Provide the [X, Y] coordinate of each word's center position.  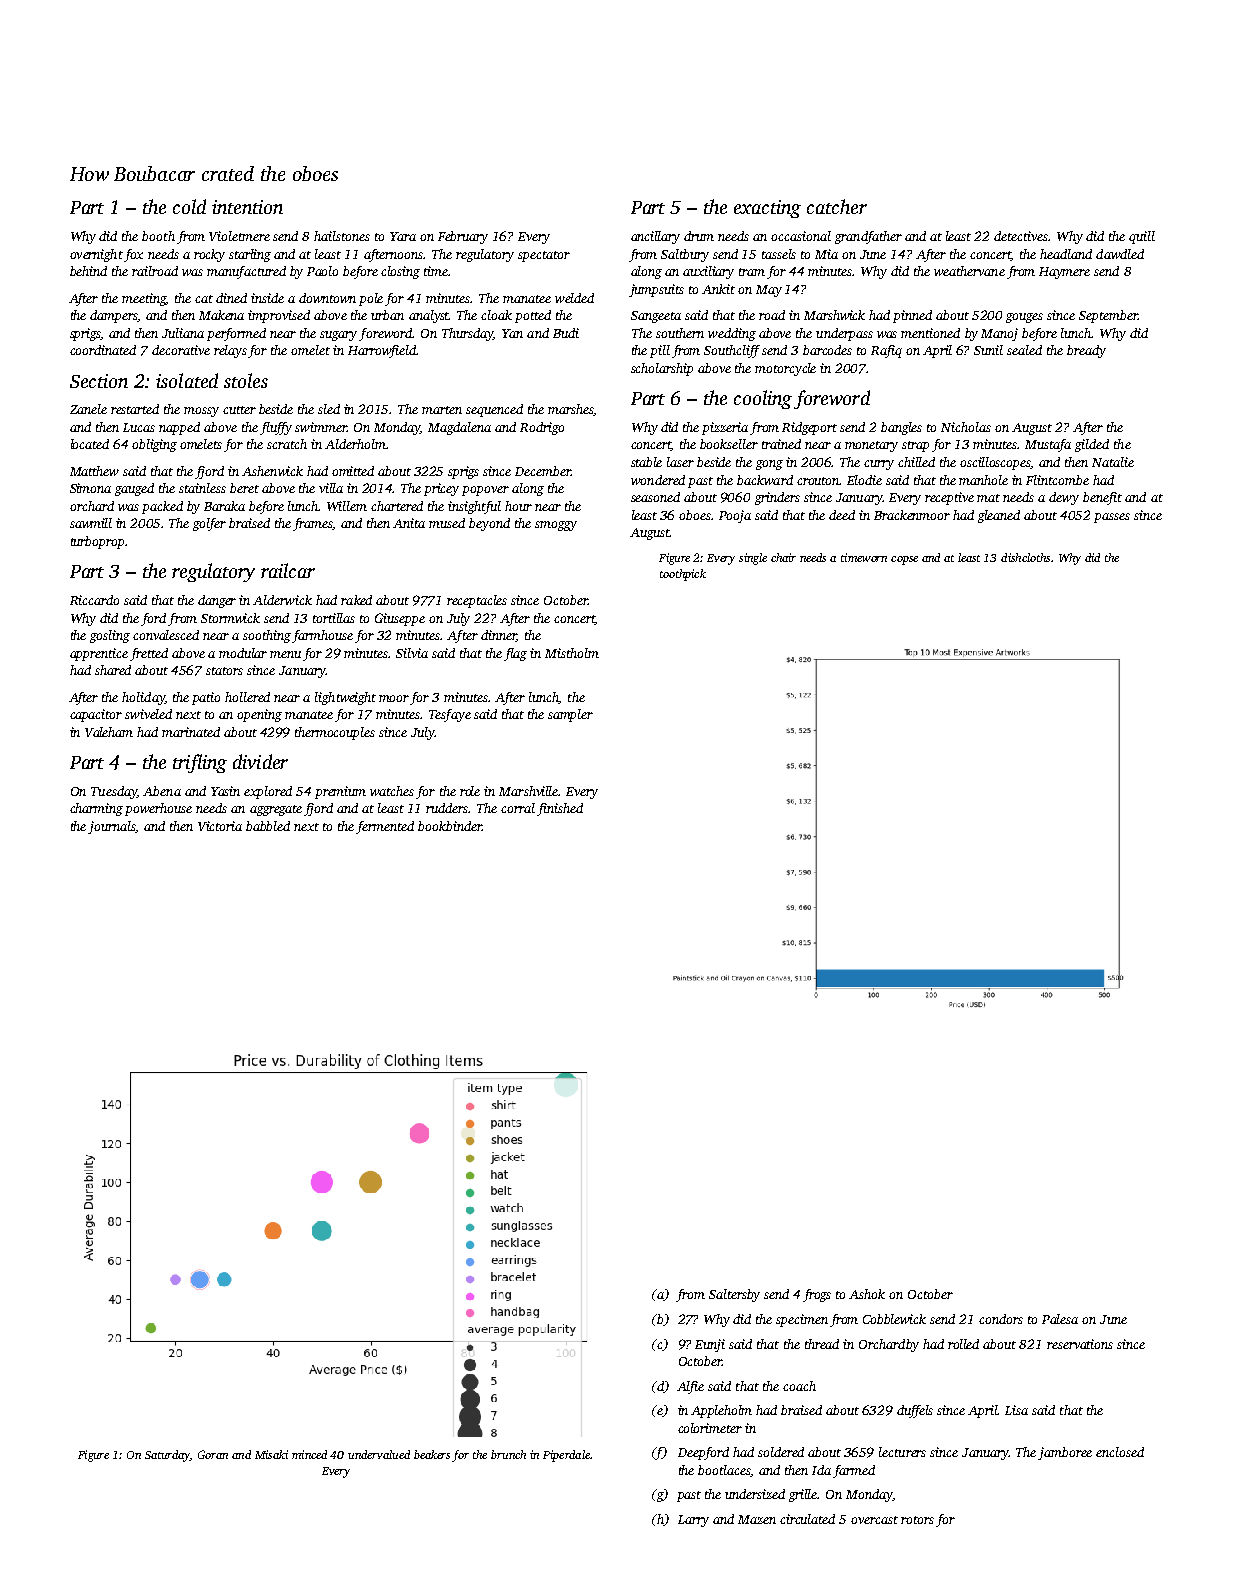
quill [1142, 237]
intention [247, 207]
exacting [767, 209]
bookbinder [450, 826]
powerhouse [158, 809]
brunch [508, 1454]
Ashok [867, 1294]
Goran [213, 1454]
